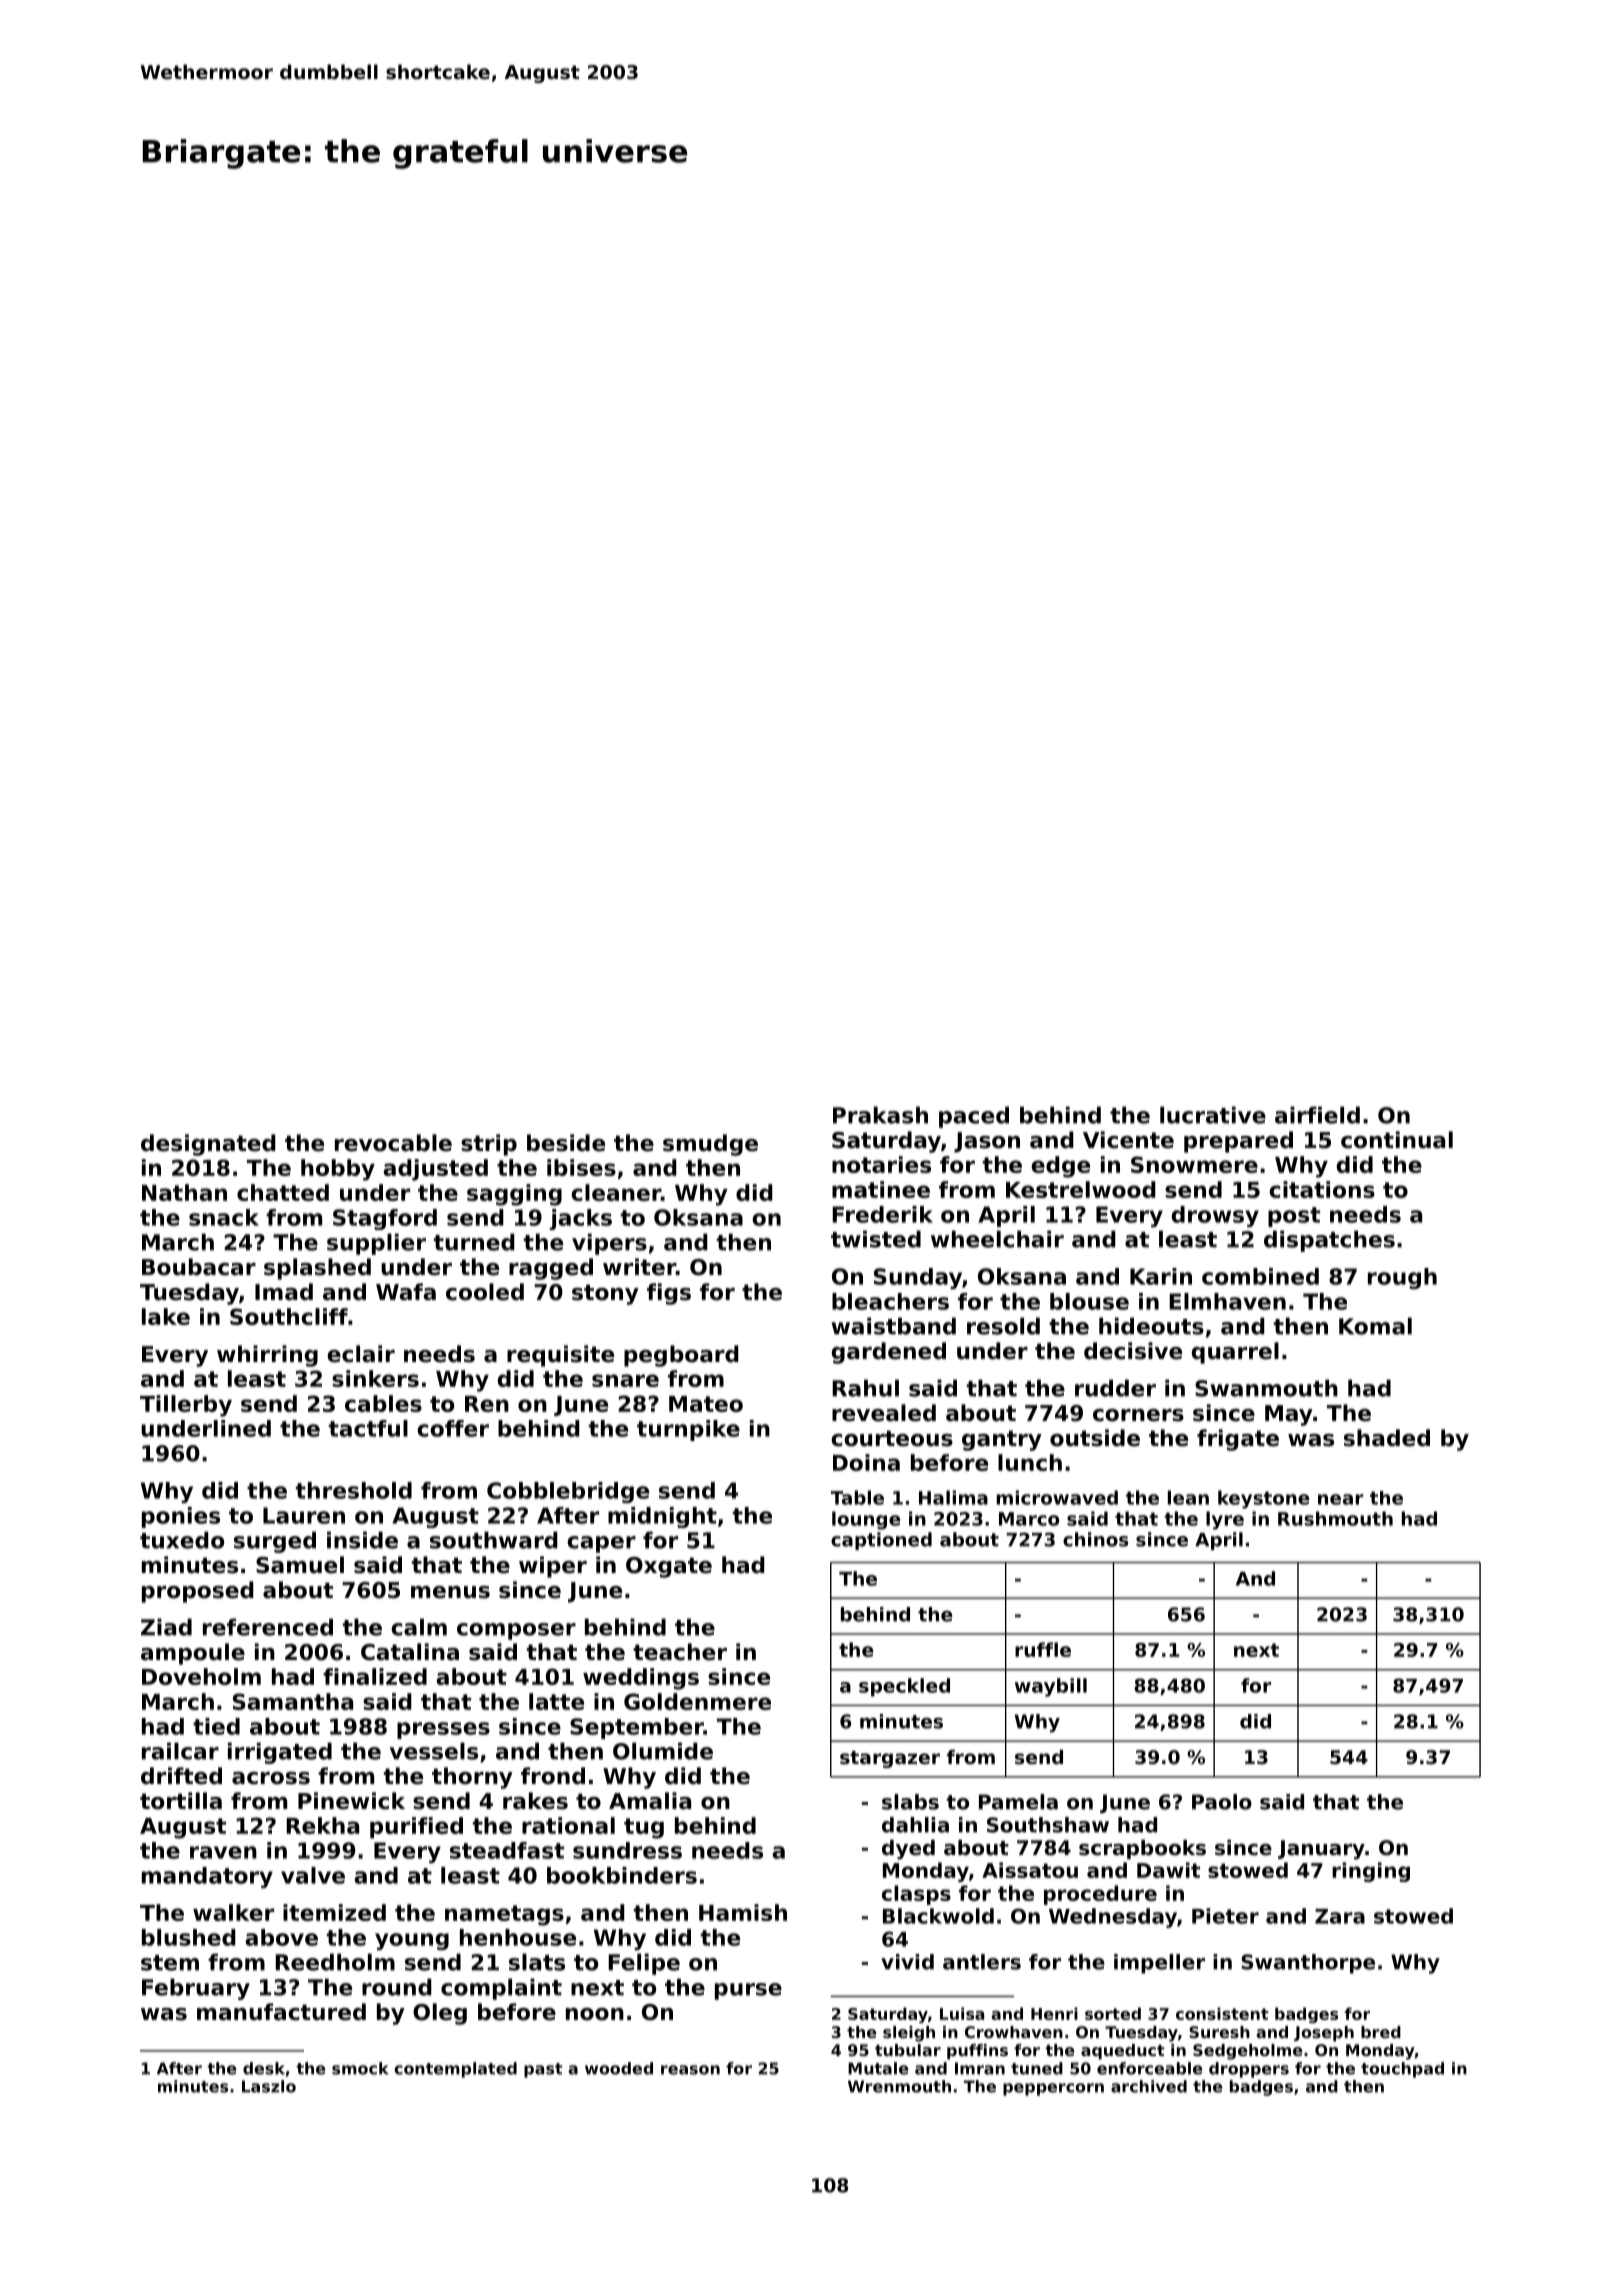 This screenshot has width=1620, height=2292. I want to click on resold, so click(1003, 1326).
